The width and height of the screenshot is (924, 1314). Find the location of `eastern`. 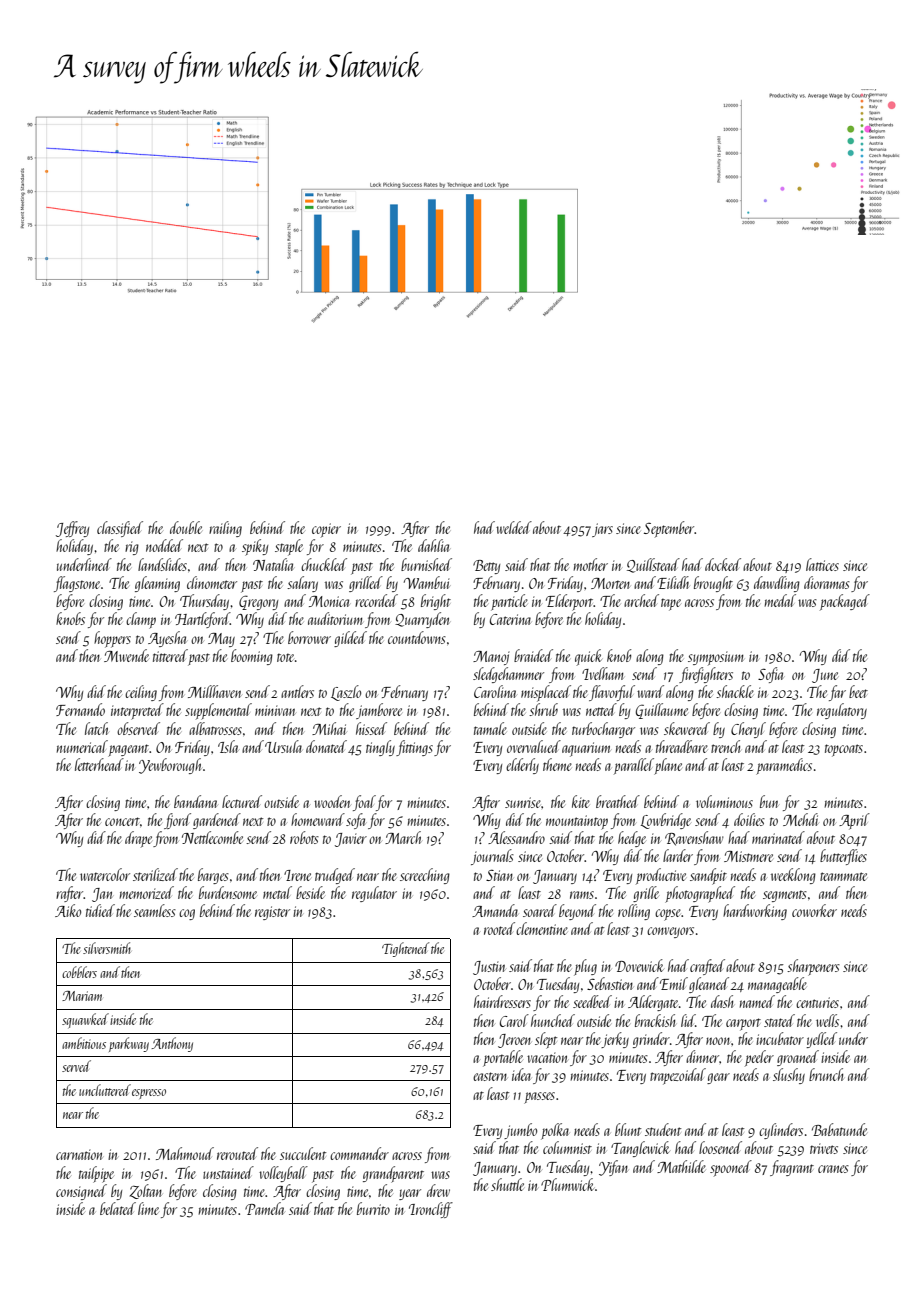

eastern is located at coordinates (490, 1076).
